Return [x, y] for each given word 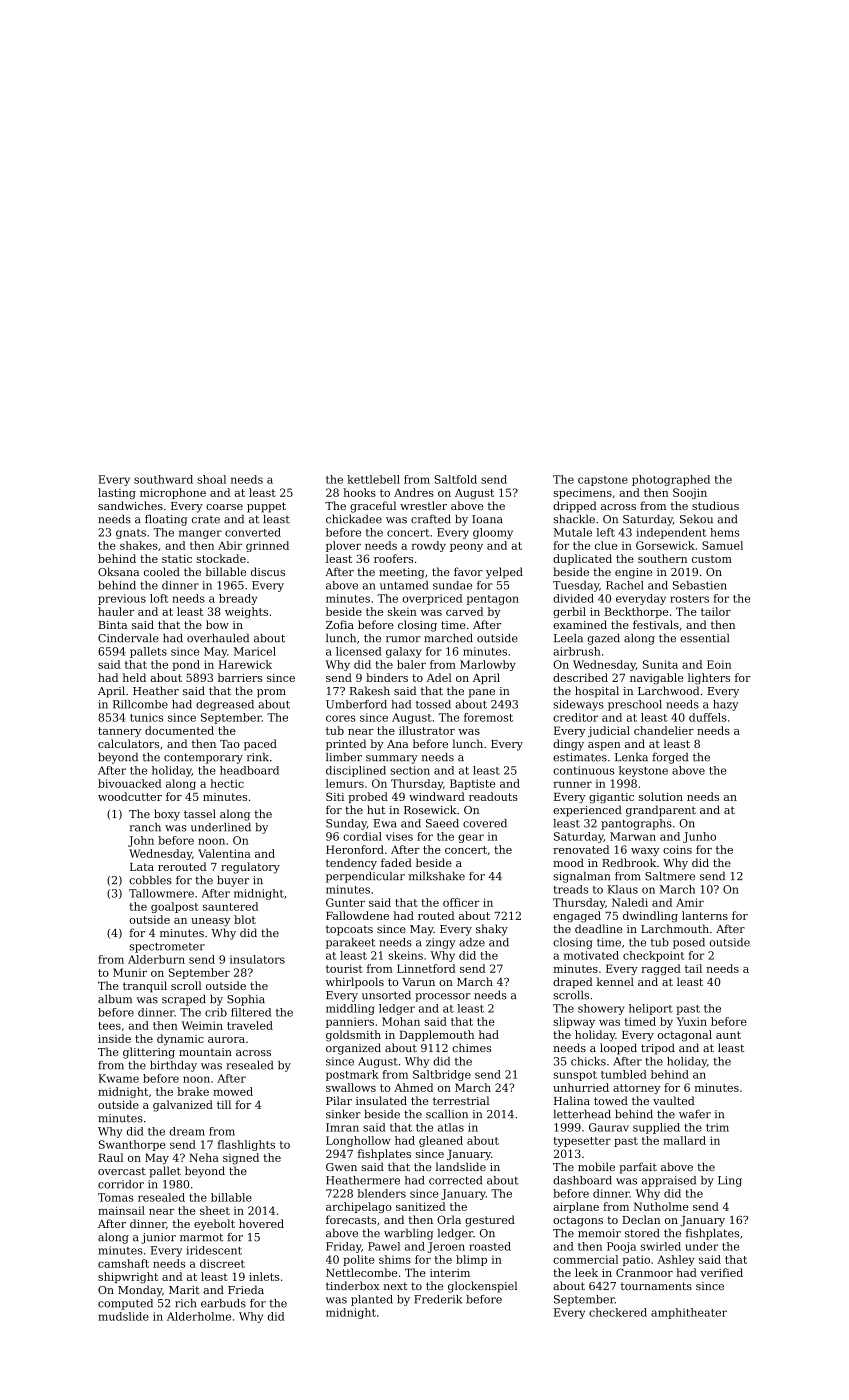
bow [217, 624]
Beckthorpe [636, 612]
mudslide [123, 1316]
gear [471, 838]
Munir [130, 972]
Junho [699, 837]
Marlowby [488, 665]
